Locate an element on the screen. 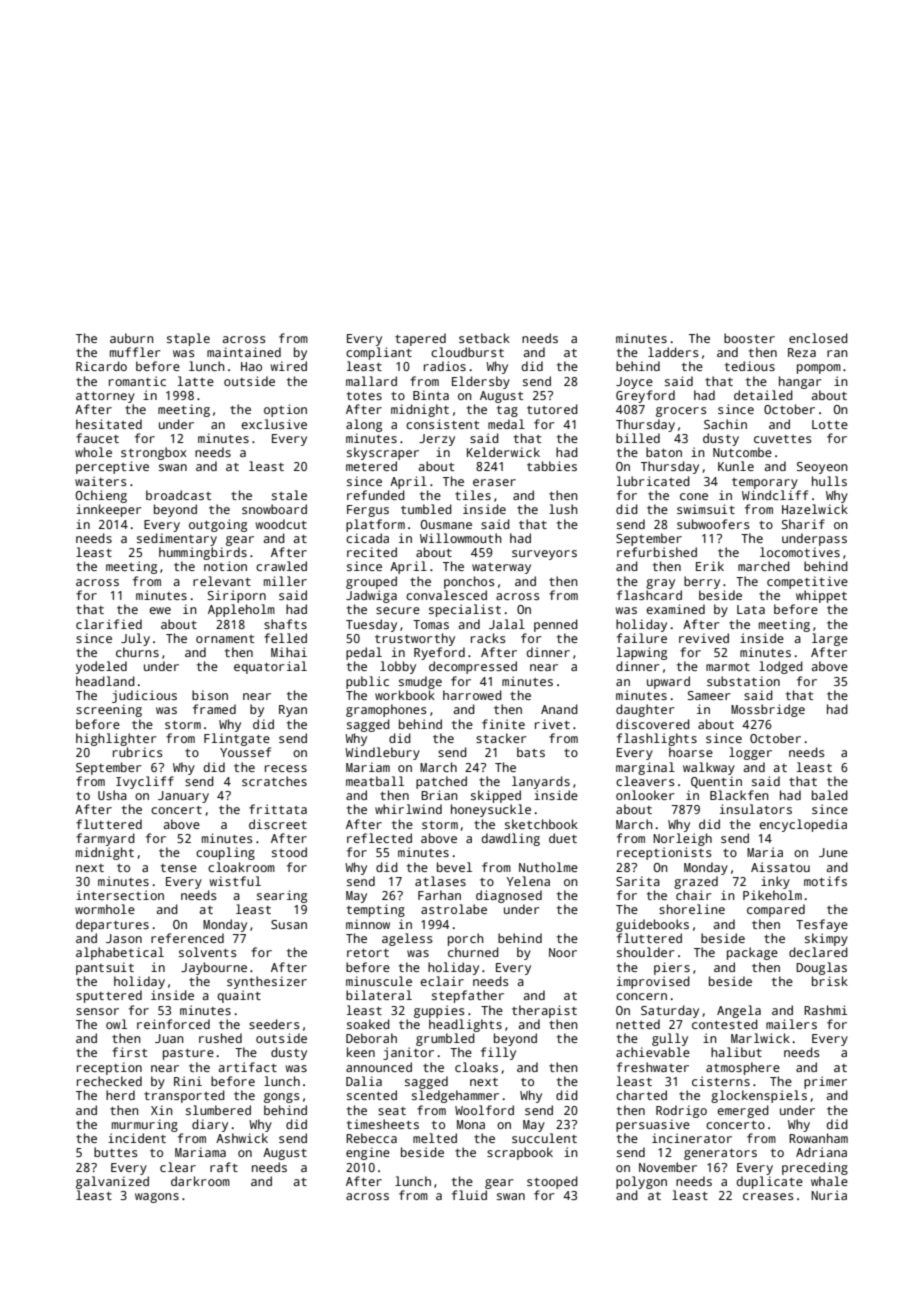  discovered is located at coordinates (653, 724).
